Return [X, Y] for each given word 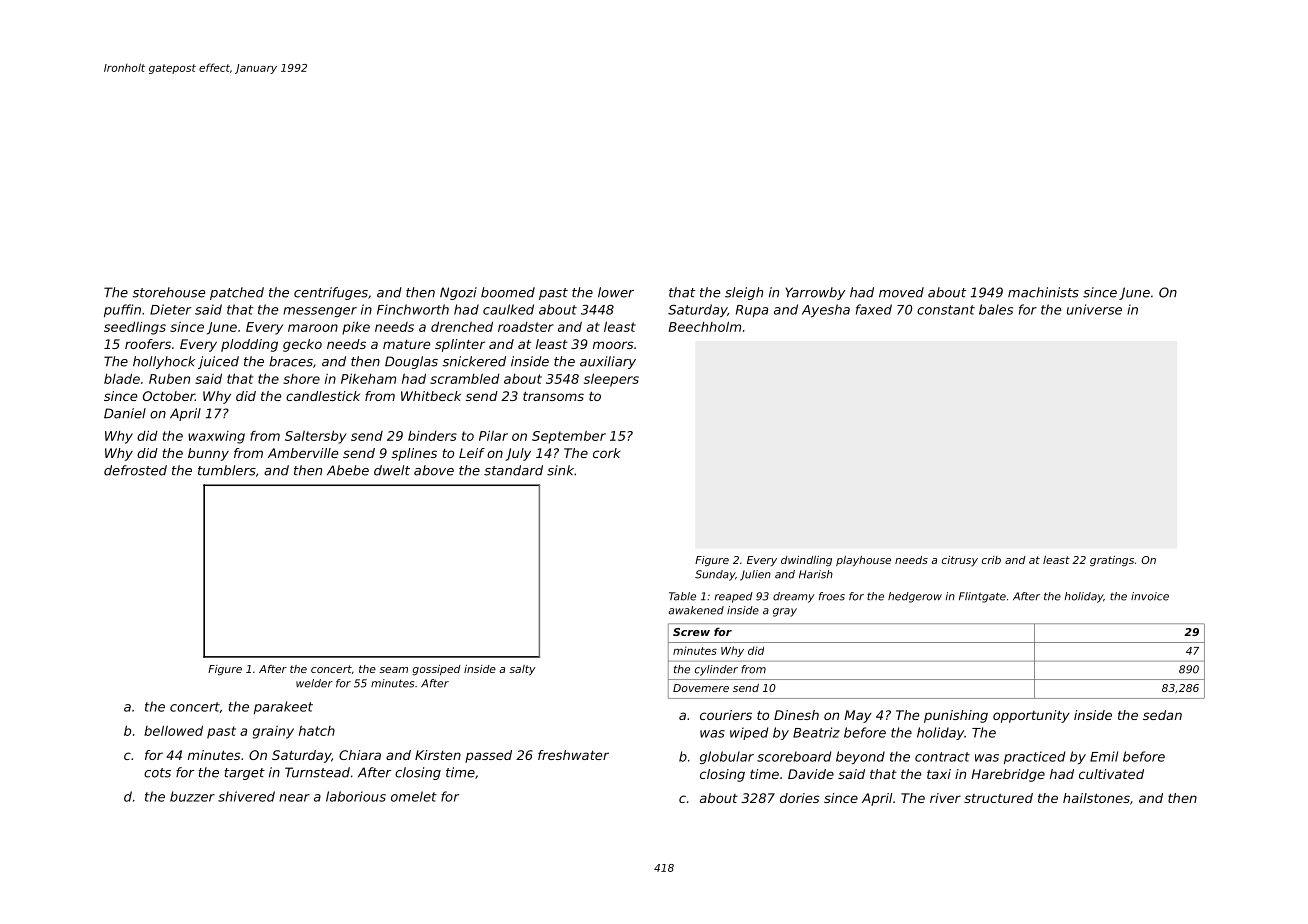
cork [606, 453]
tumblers [227, 470]
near [294, 798]
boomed [508, 292]
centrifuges [331, 293]
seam [393, 670]
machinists [1043, 292]
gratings [1112, 561]
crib [991, 560]
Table [682, 596]
